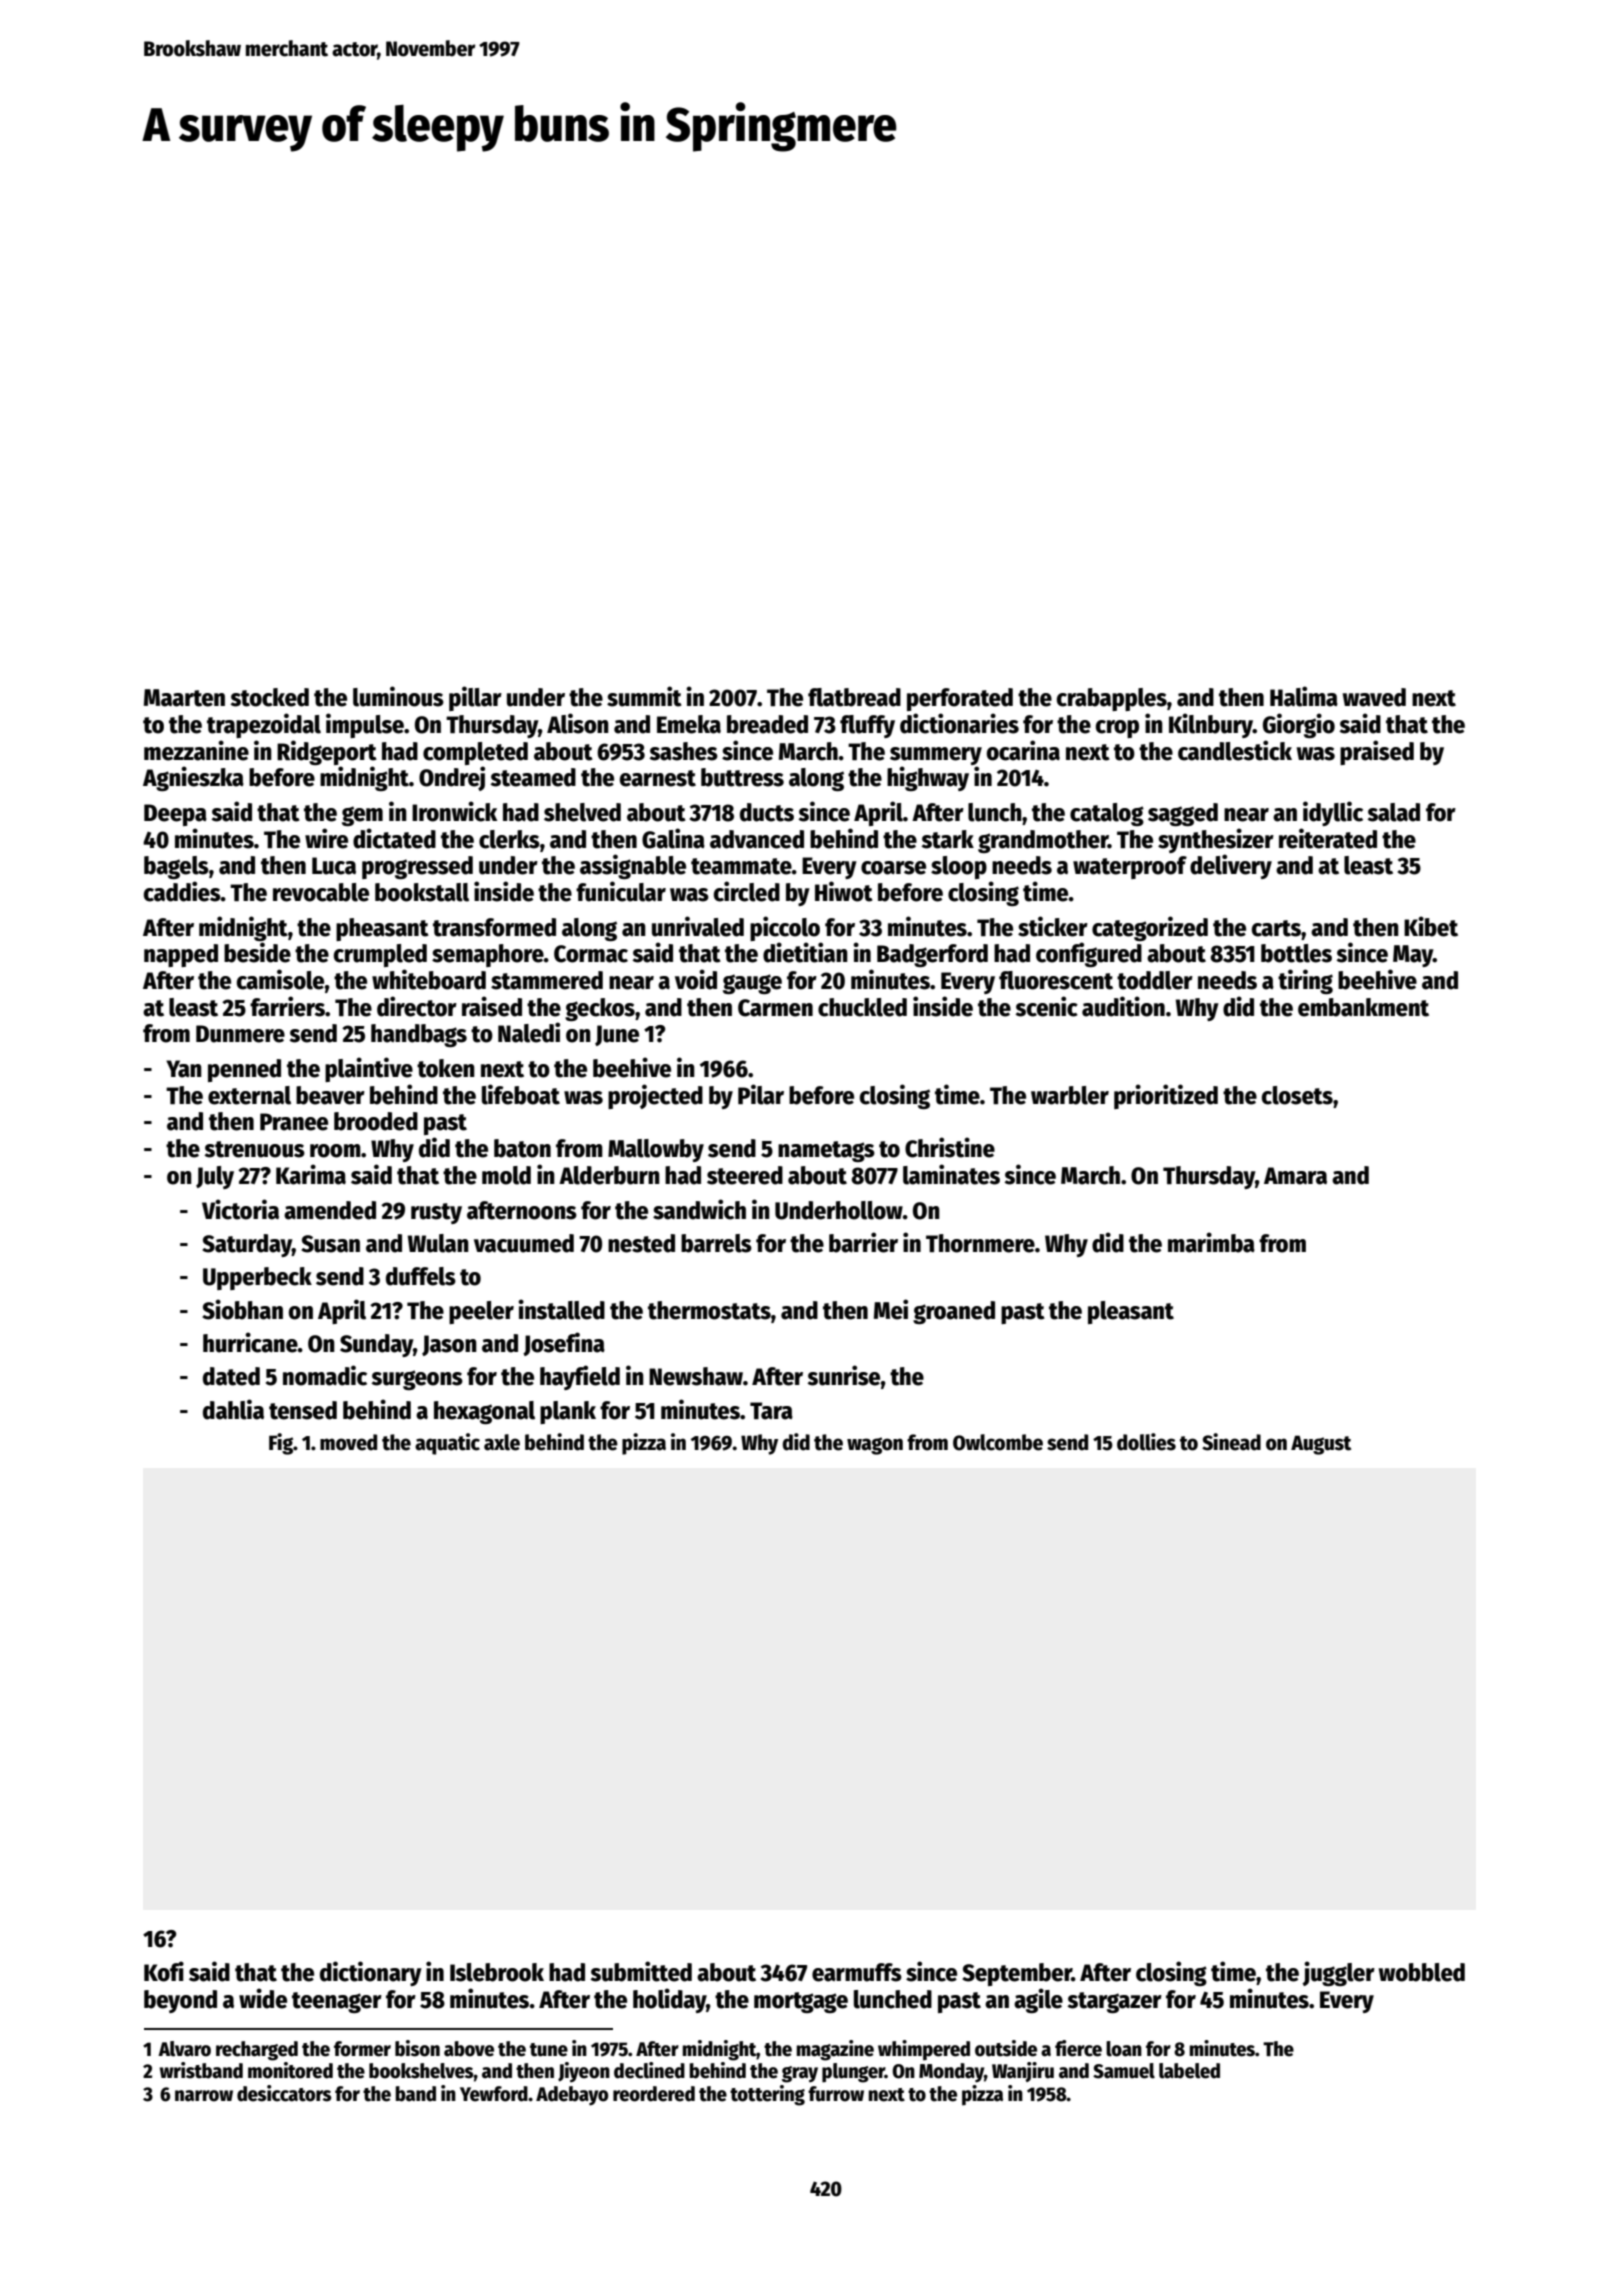 The height and width of the image is (2292, 1620). I want to click on Badgerford, so click(932, 955).
